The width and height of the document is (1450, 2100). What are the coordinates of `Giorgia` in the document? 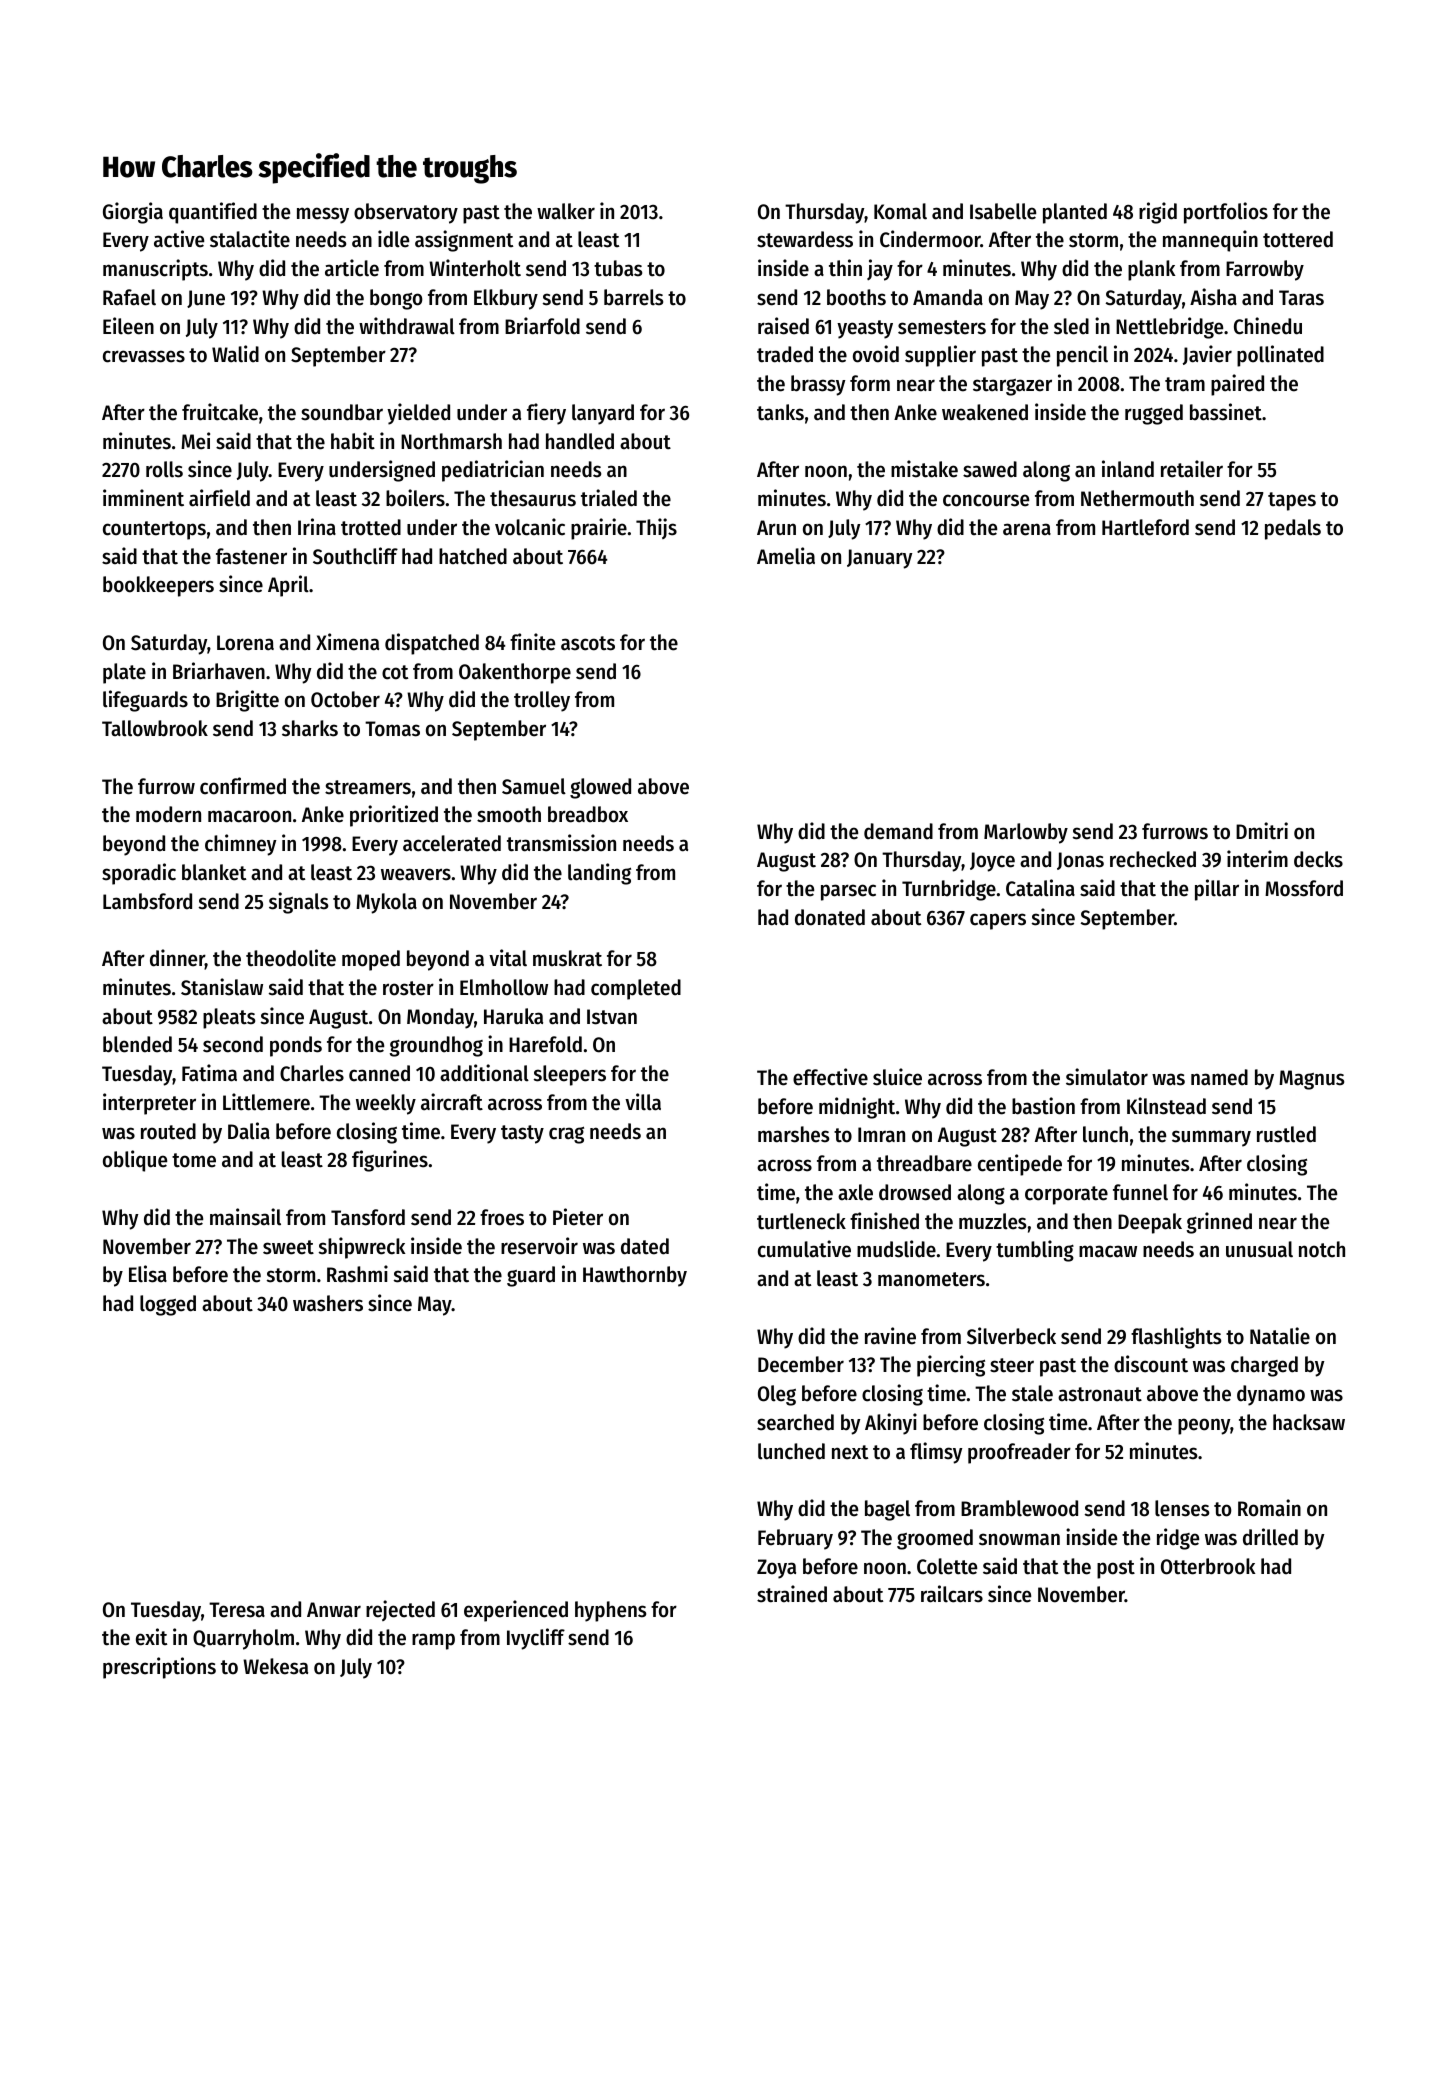 It's located at (133, 213).
